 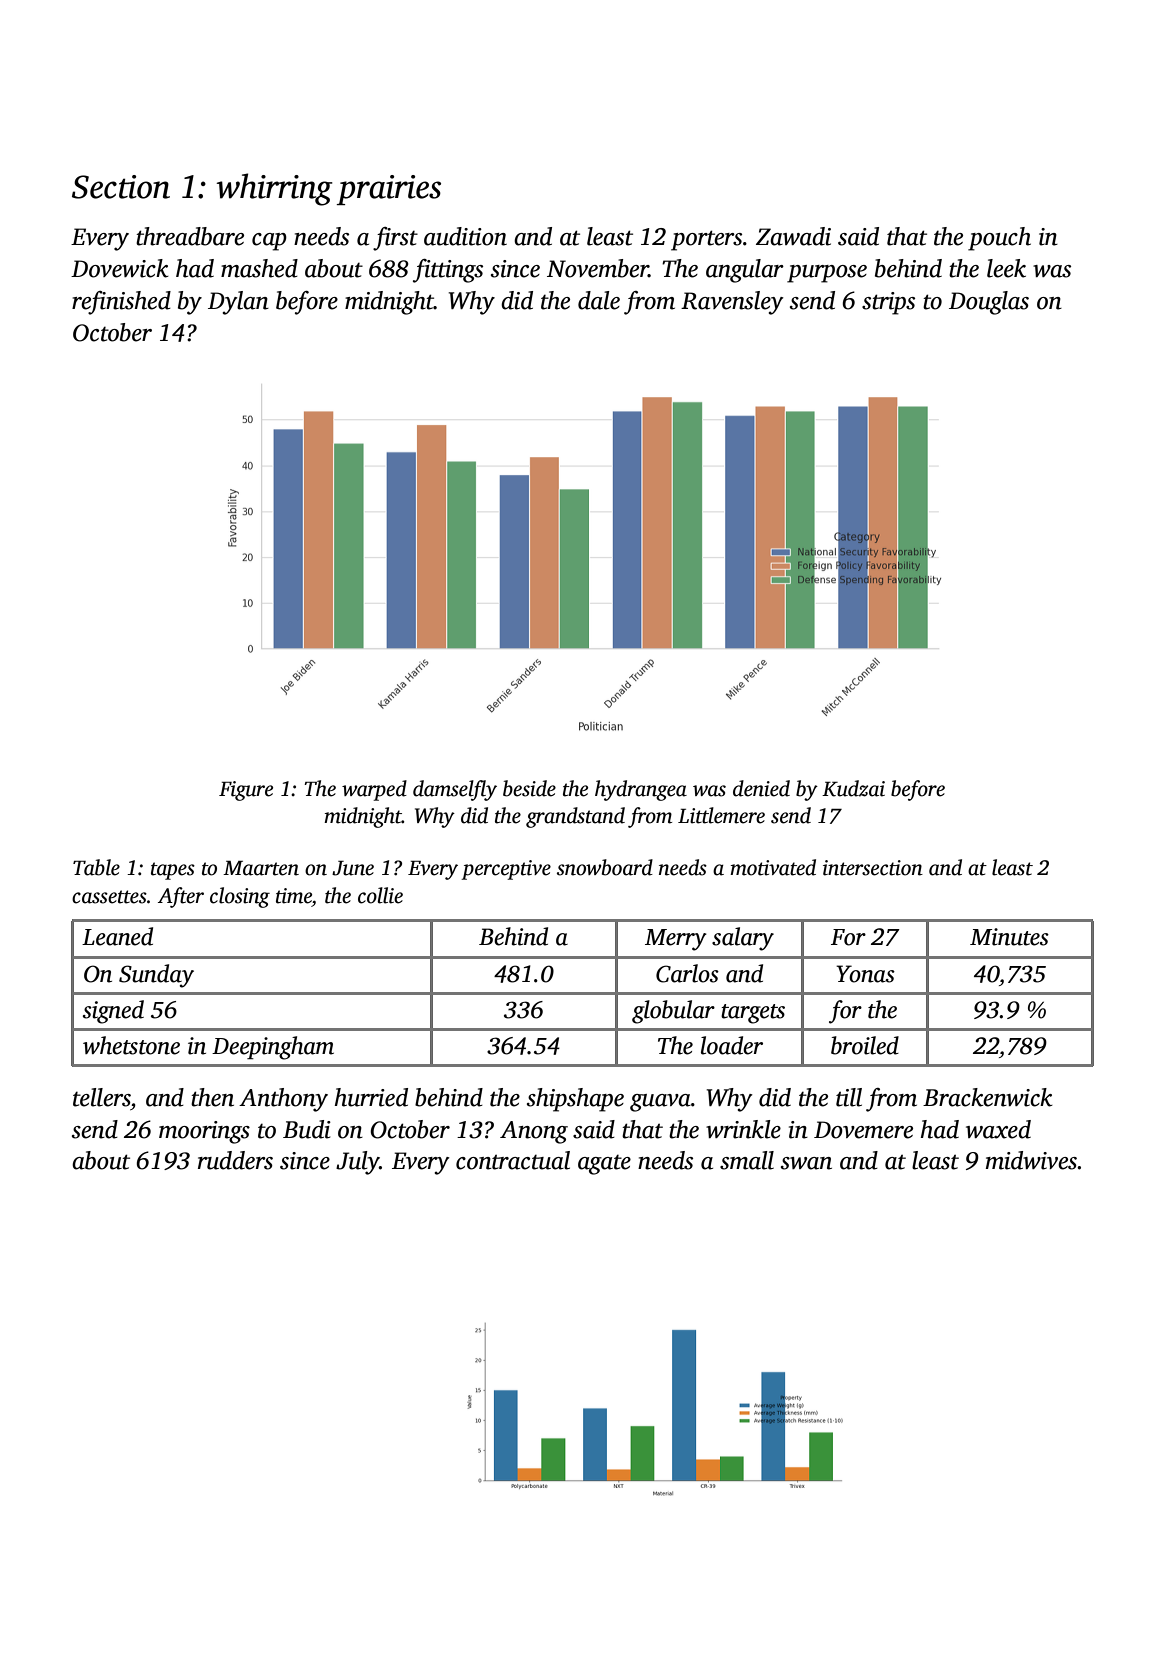 I want to click on denied, so click(x=761, y=788).
